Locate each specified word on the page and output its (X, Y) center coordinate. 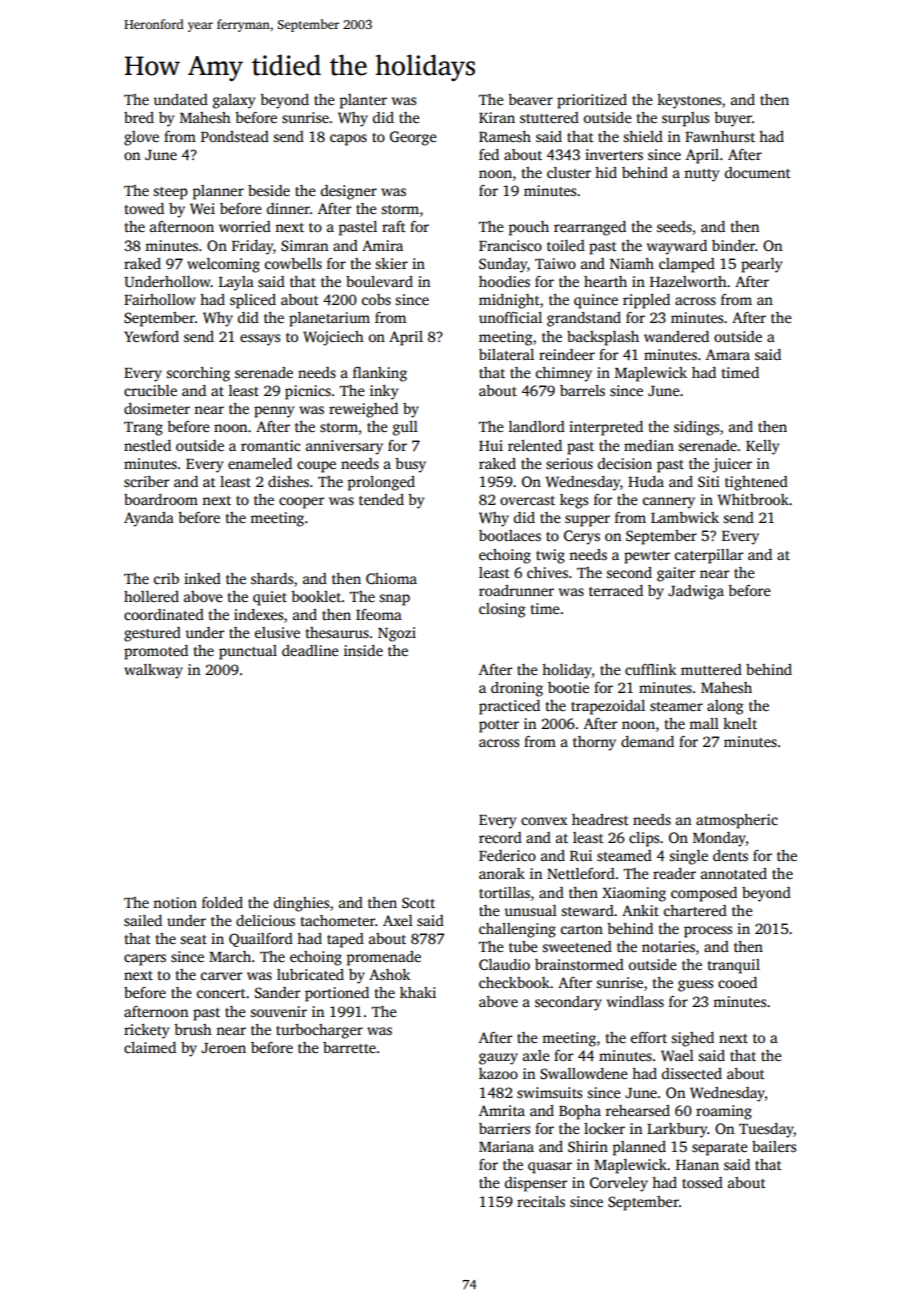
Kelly (762, 447)
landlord (537, 426)
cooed (737, 982)
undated (180, 99)
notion (175, 902)
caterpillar (709, 556)
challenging (517, 930)
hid (606, 172)
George (413, 138)
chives (547, 572)
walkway (153, 671)
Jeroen (223, 1048)
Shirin (588, 1146)
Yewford (151, 336)
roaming (724, 1112)
